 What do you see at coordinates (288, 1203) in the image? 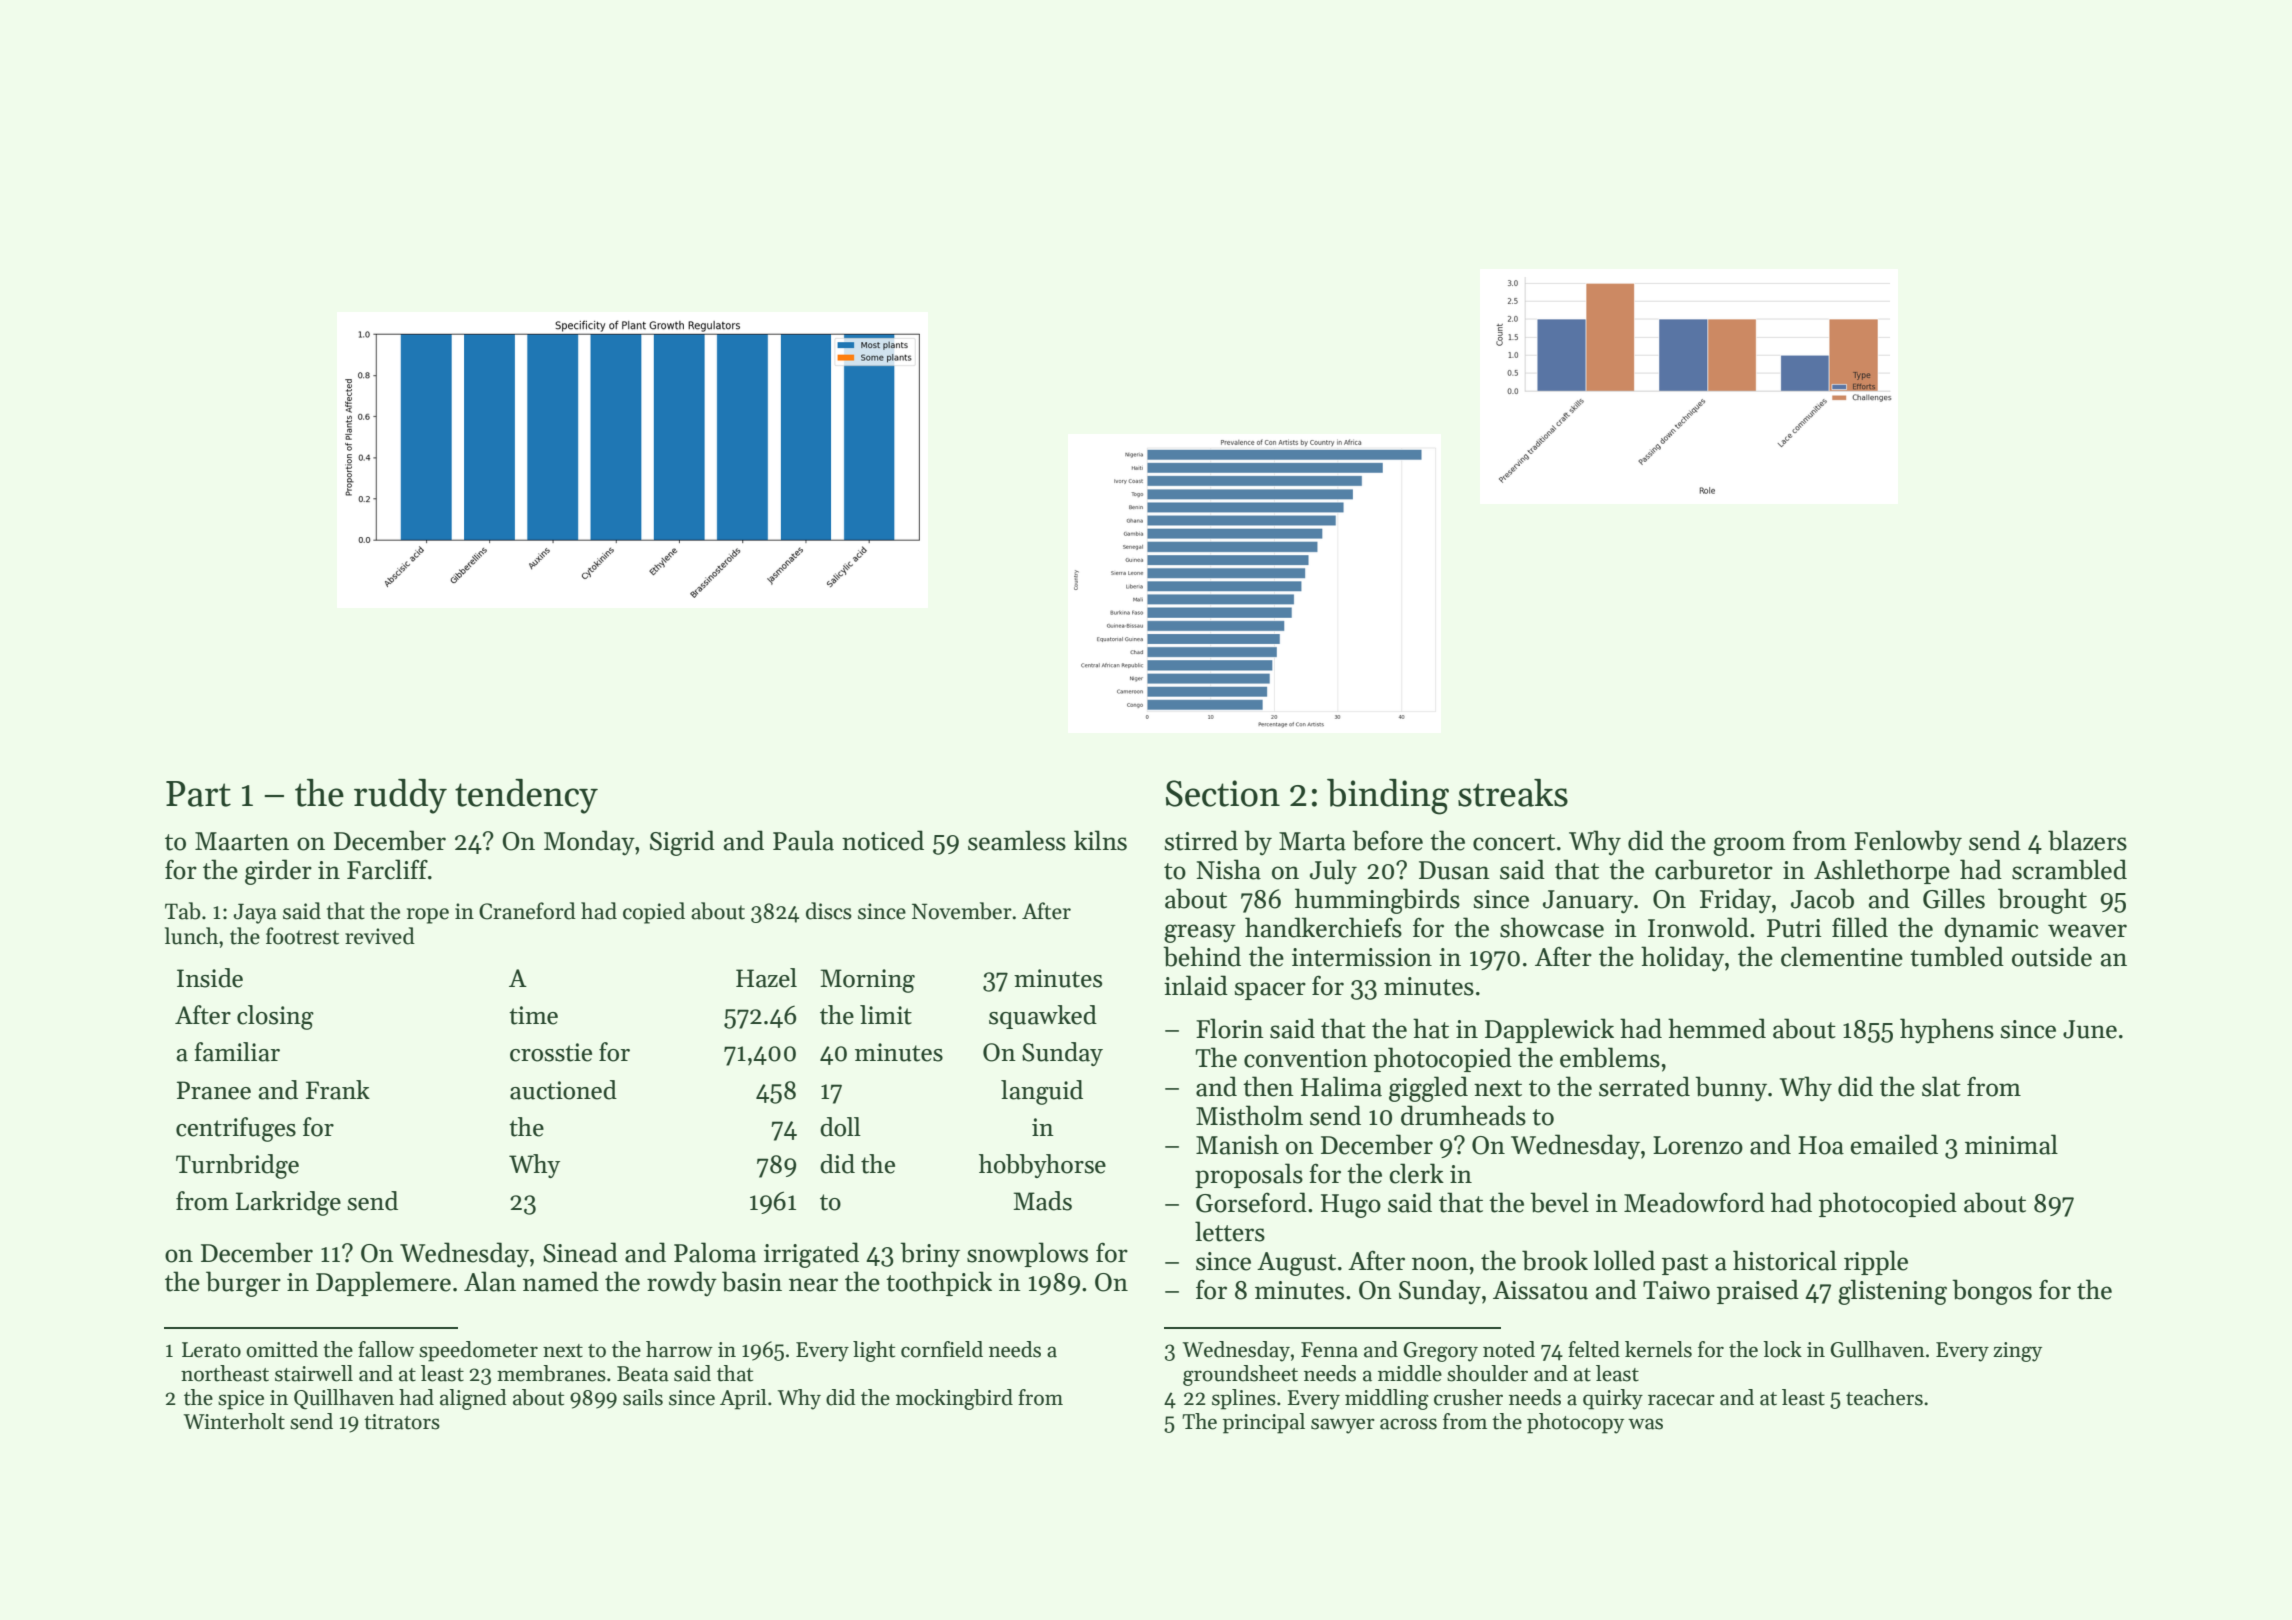
I see `Larkridge` at bounding box center [288, 1203].
